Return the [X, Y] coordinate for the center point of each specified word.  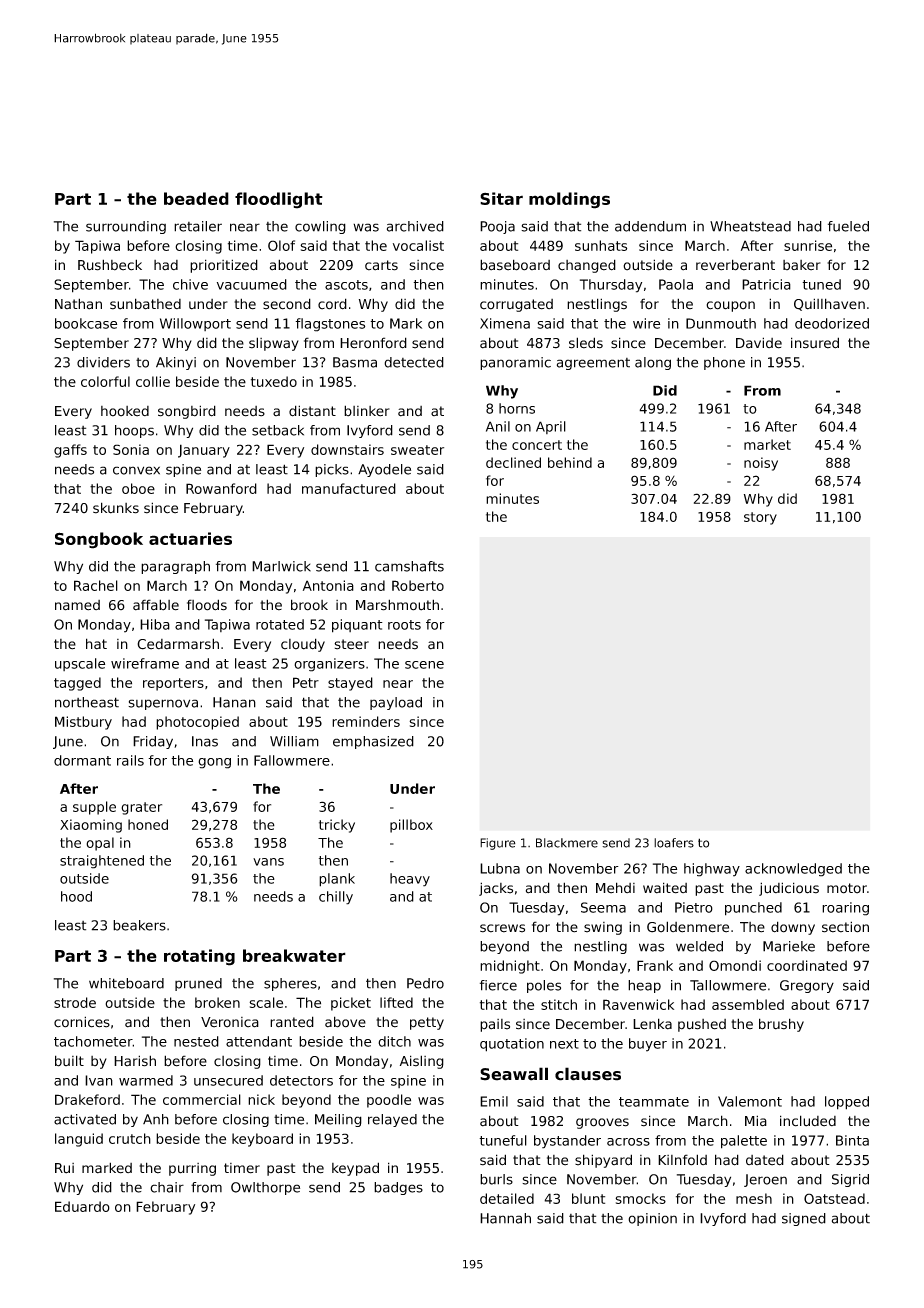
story [760, 518]
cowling [320, 227]
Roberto [418, 585]
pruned [198, 984]
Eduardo [82, 1206]
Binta [852, 1140]
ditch [394, 1041]
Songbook [99, 540]
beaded [196, 198]
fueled [848, 226]
